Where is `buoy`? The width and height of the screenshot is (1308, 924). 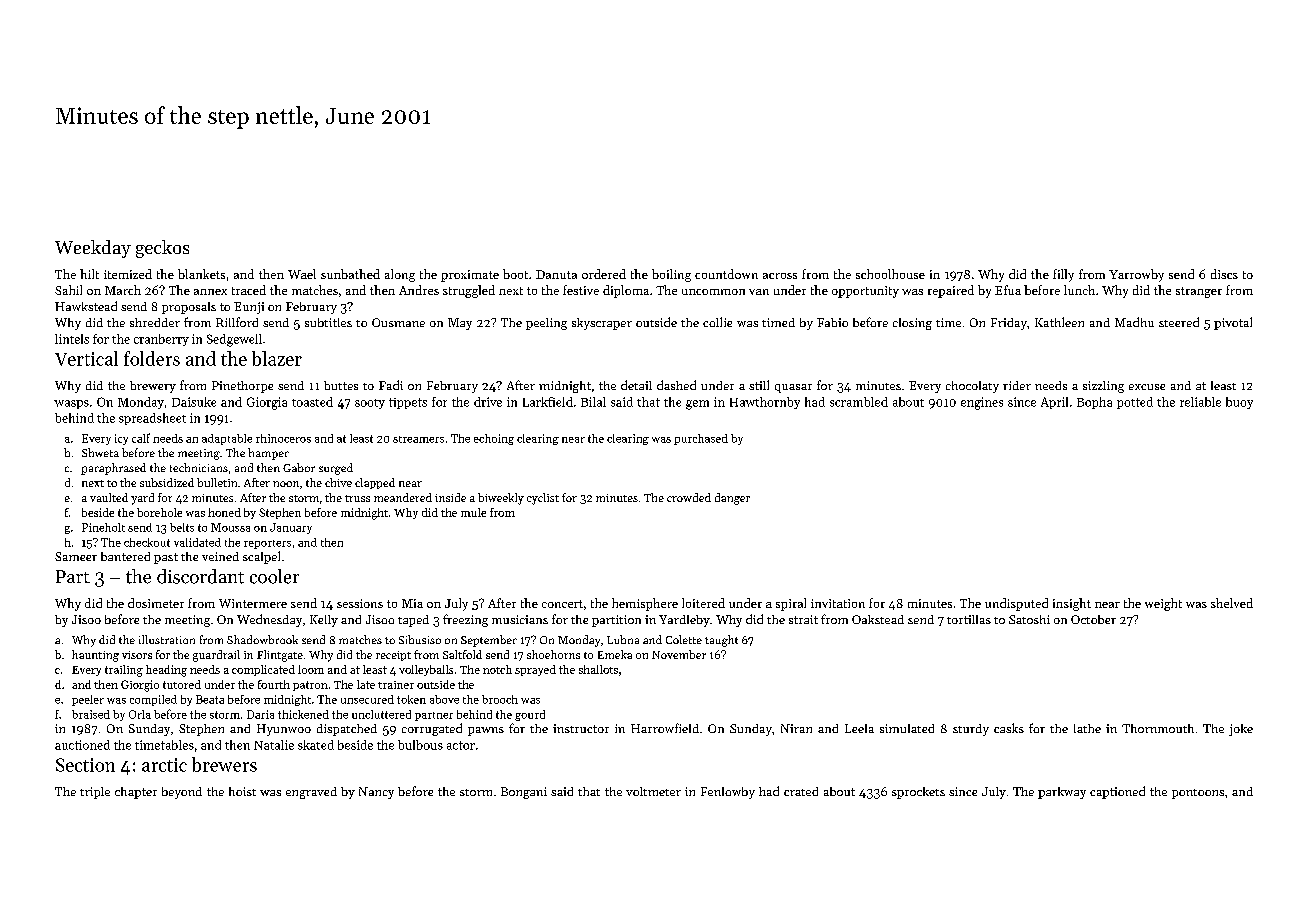
buoy is located at coordinates (1239, 403).
